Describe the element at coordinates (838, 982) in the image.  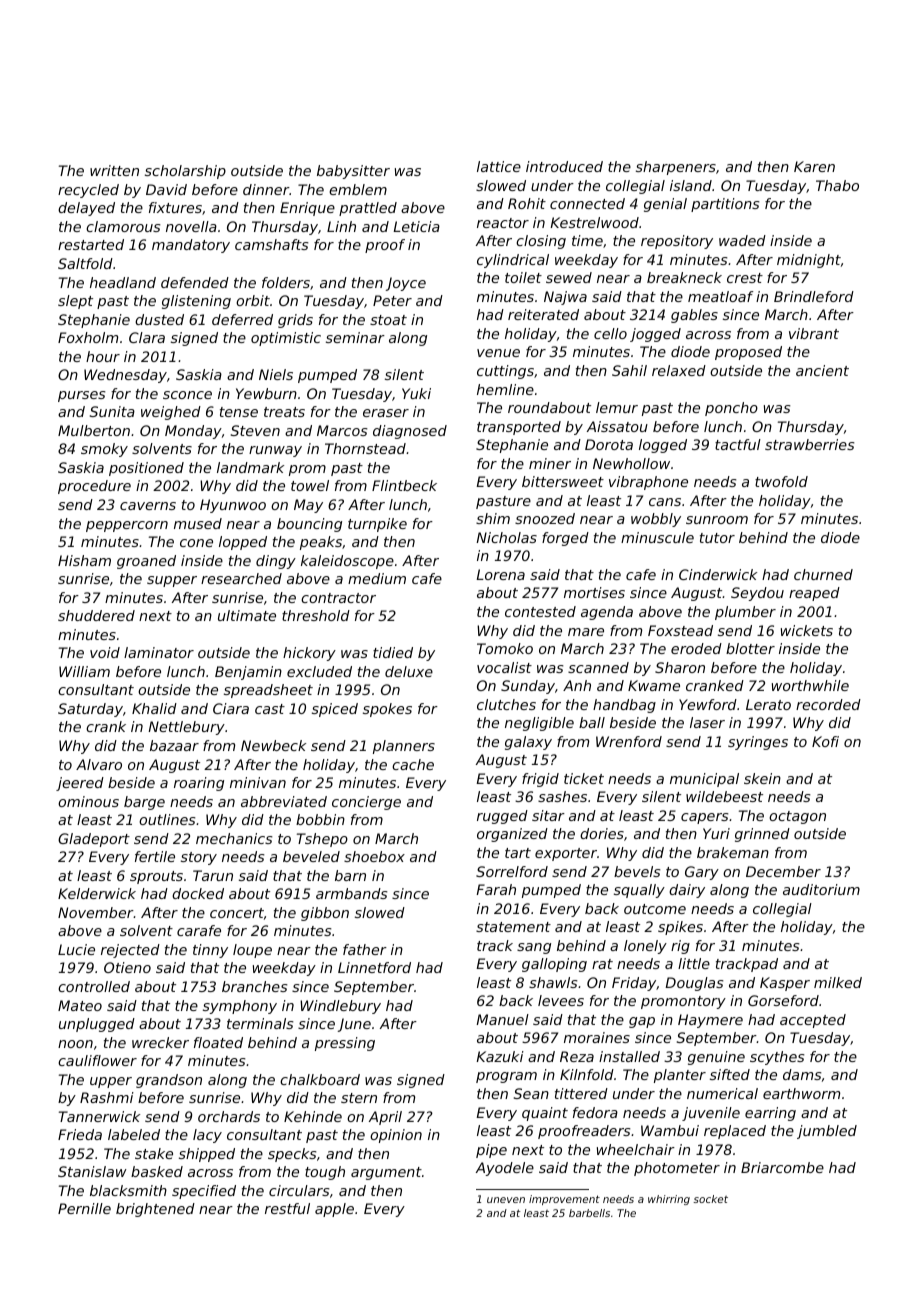
I see `milked` at that location.
